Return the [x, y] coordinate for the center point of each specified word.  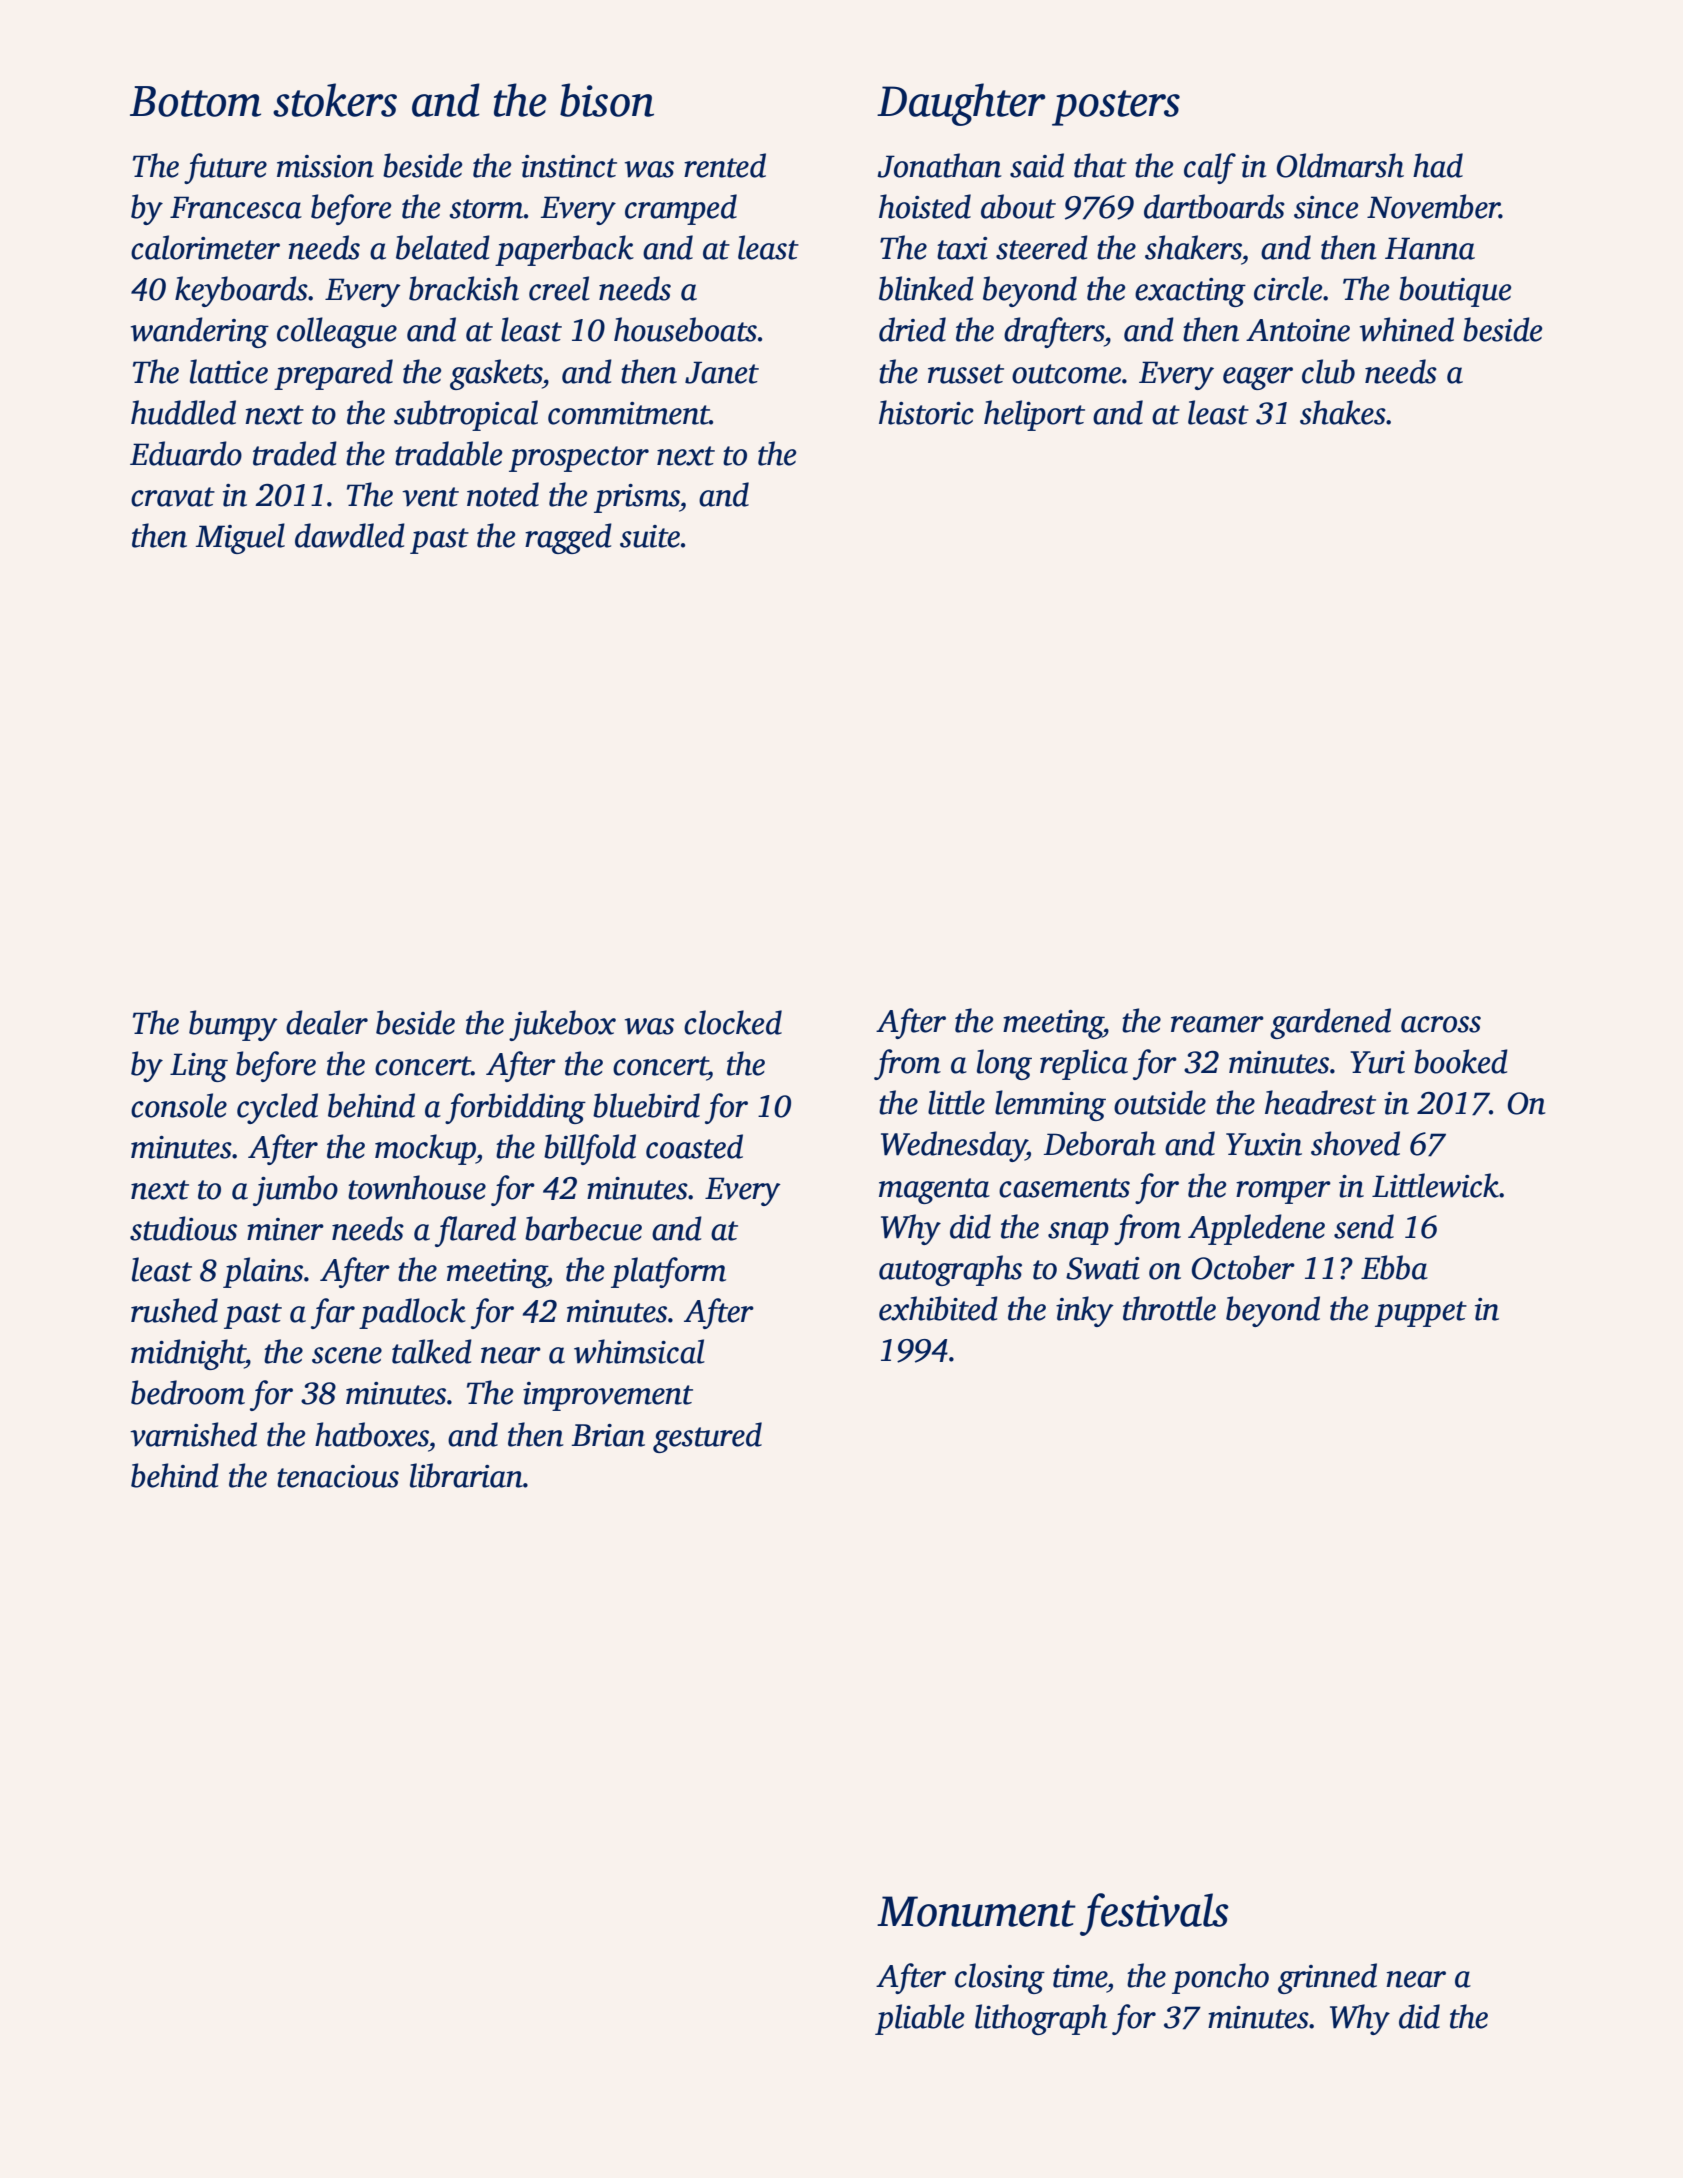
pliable [920, 2019]
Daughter [961, 104]
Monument [976, 1911]
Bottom [195, 101]
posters [1116, 108]
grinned [1327, 1978]
